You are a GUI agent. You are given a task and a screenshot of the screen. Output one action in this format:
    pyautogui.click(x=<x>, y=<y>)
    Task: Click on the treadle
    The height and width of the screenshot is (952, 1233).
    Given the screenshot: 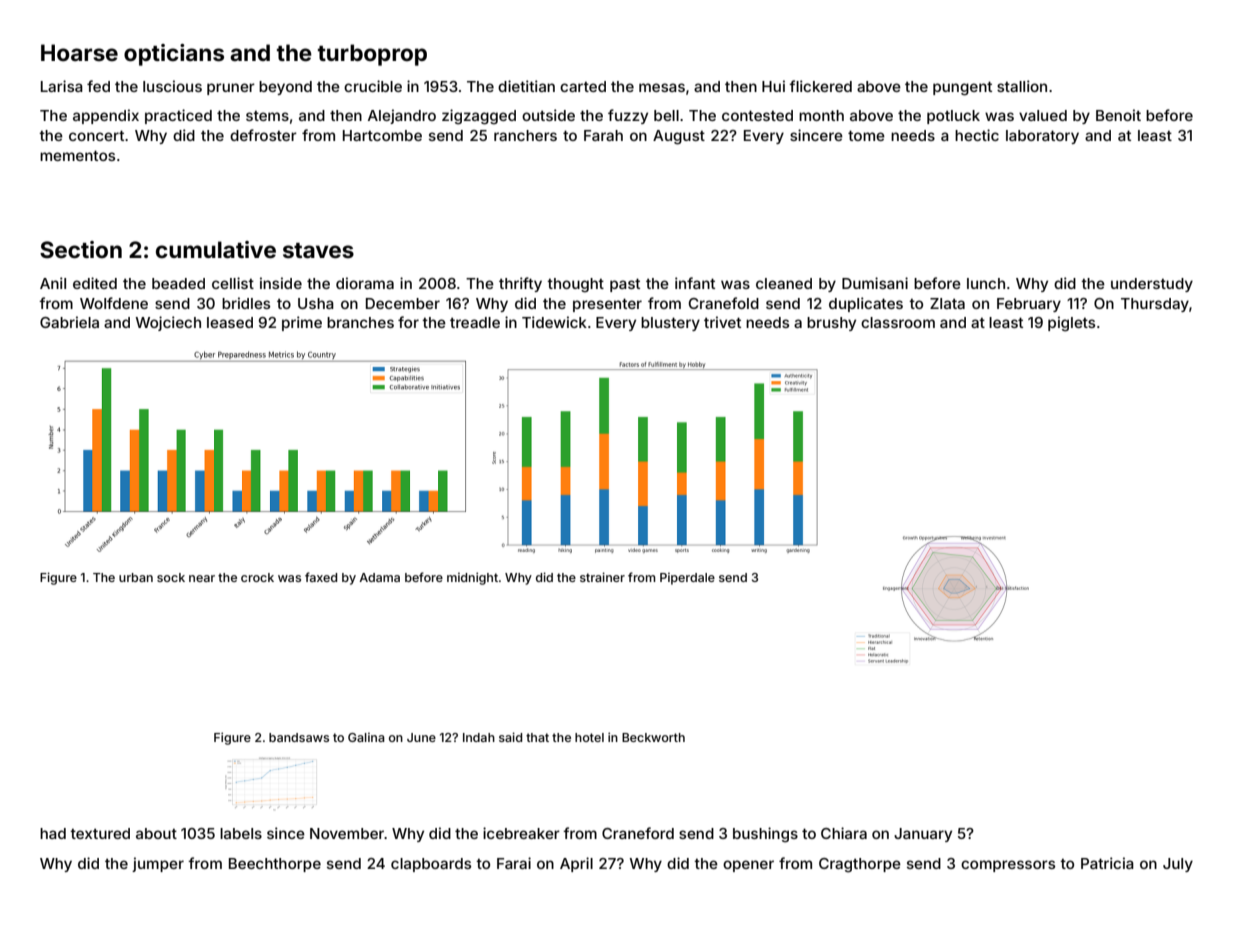 What is the action you would take?
    pyautogui.click(x=475, y=322)
